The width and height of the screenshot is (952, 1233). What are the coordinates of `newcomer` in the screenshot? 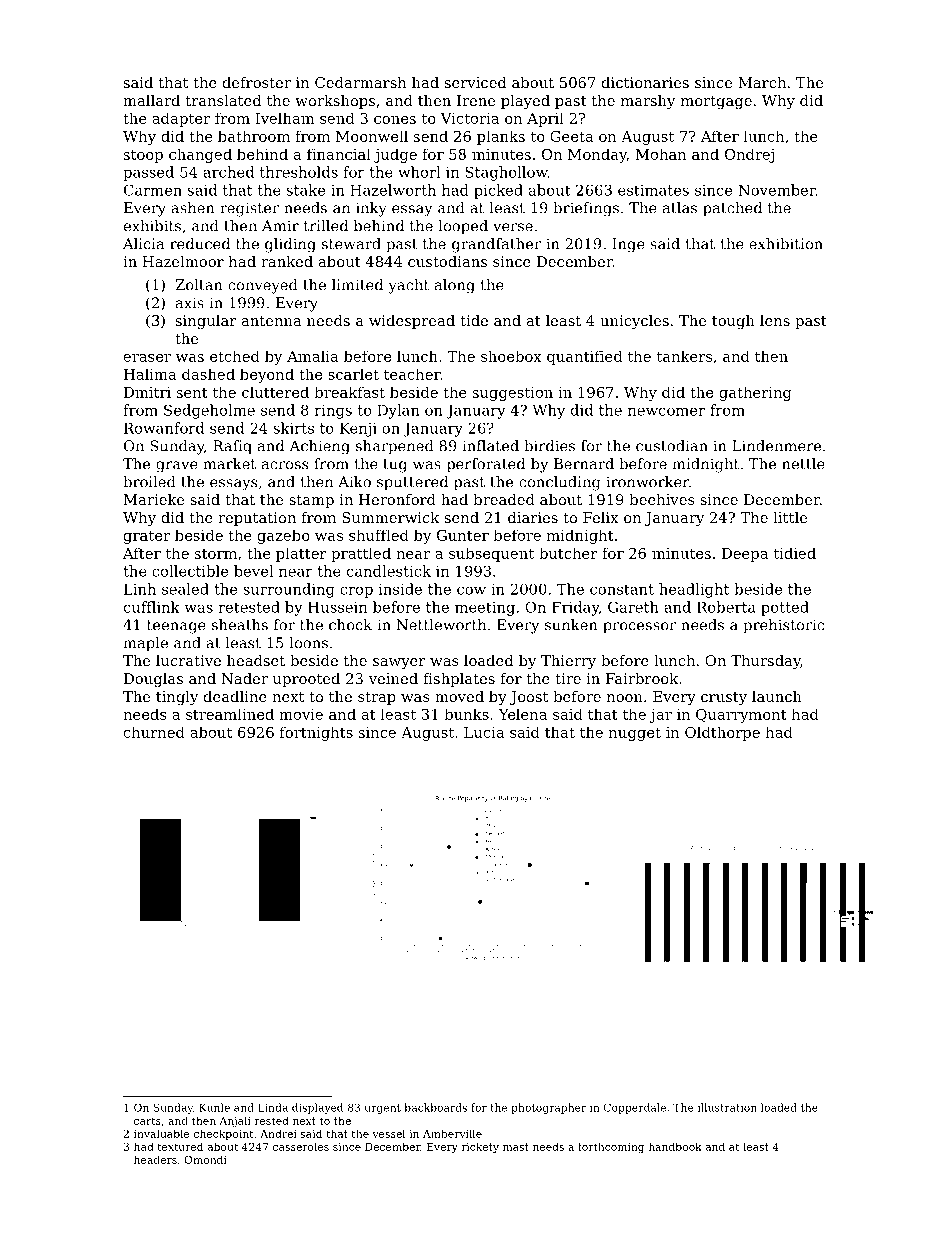 It's located at (666, 411).
